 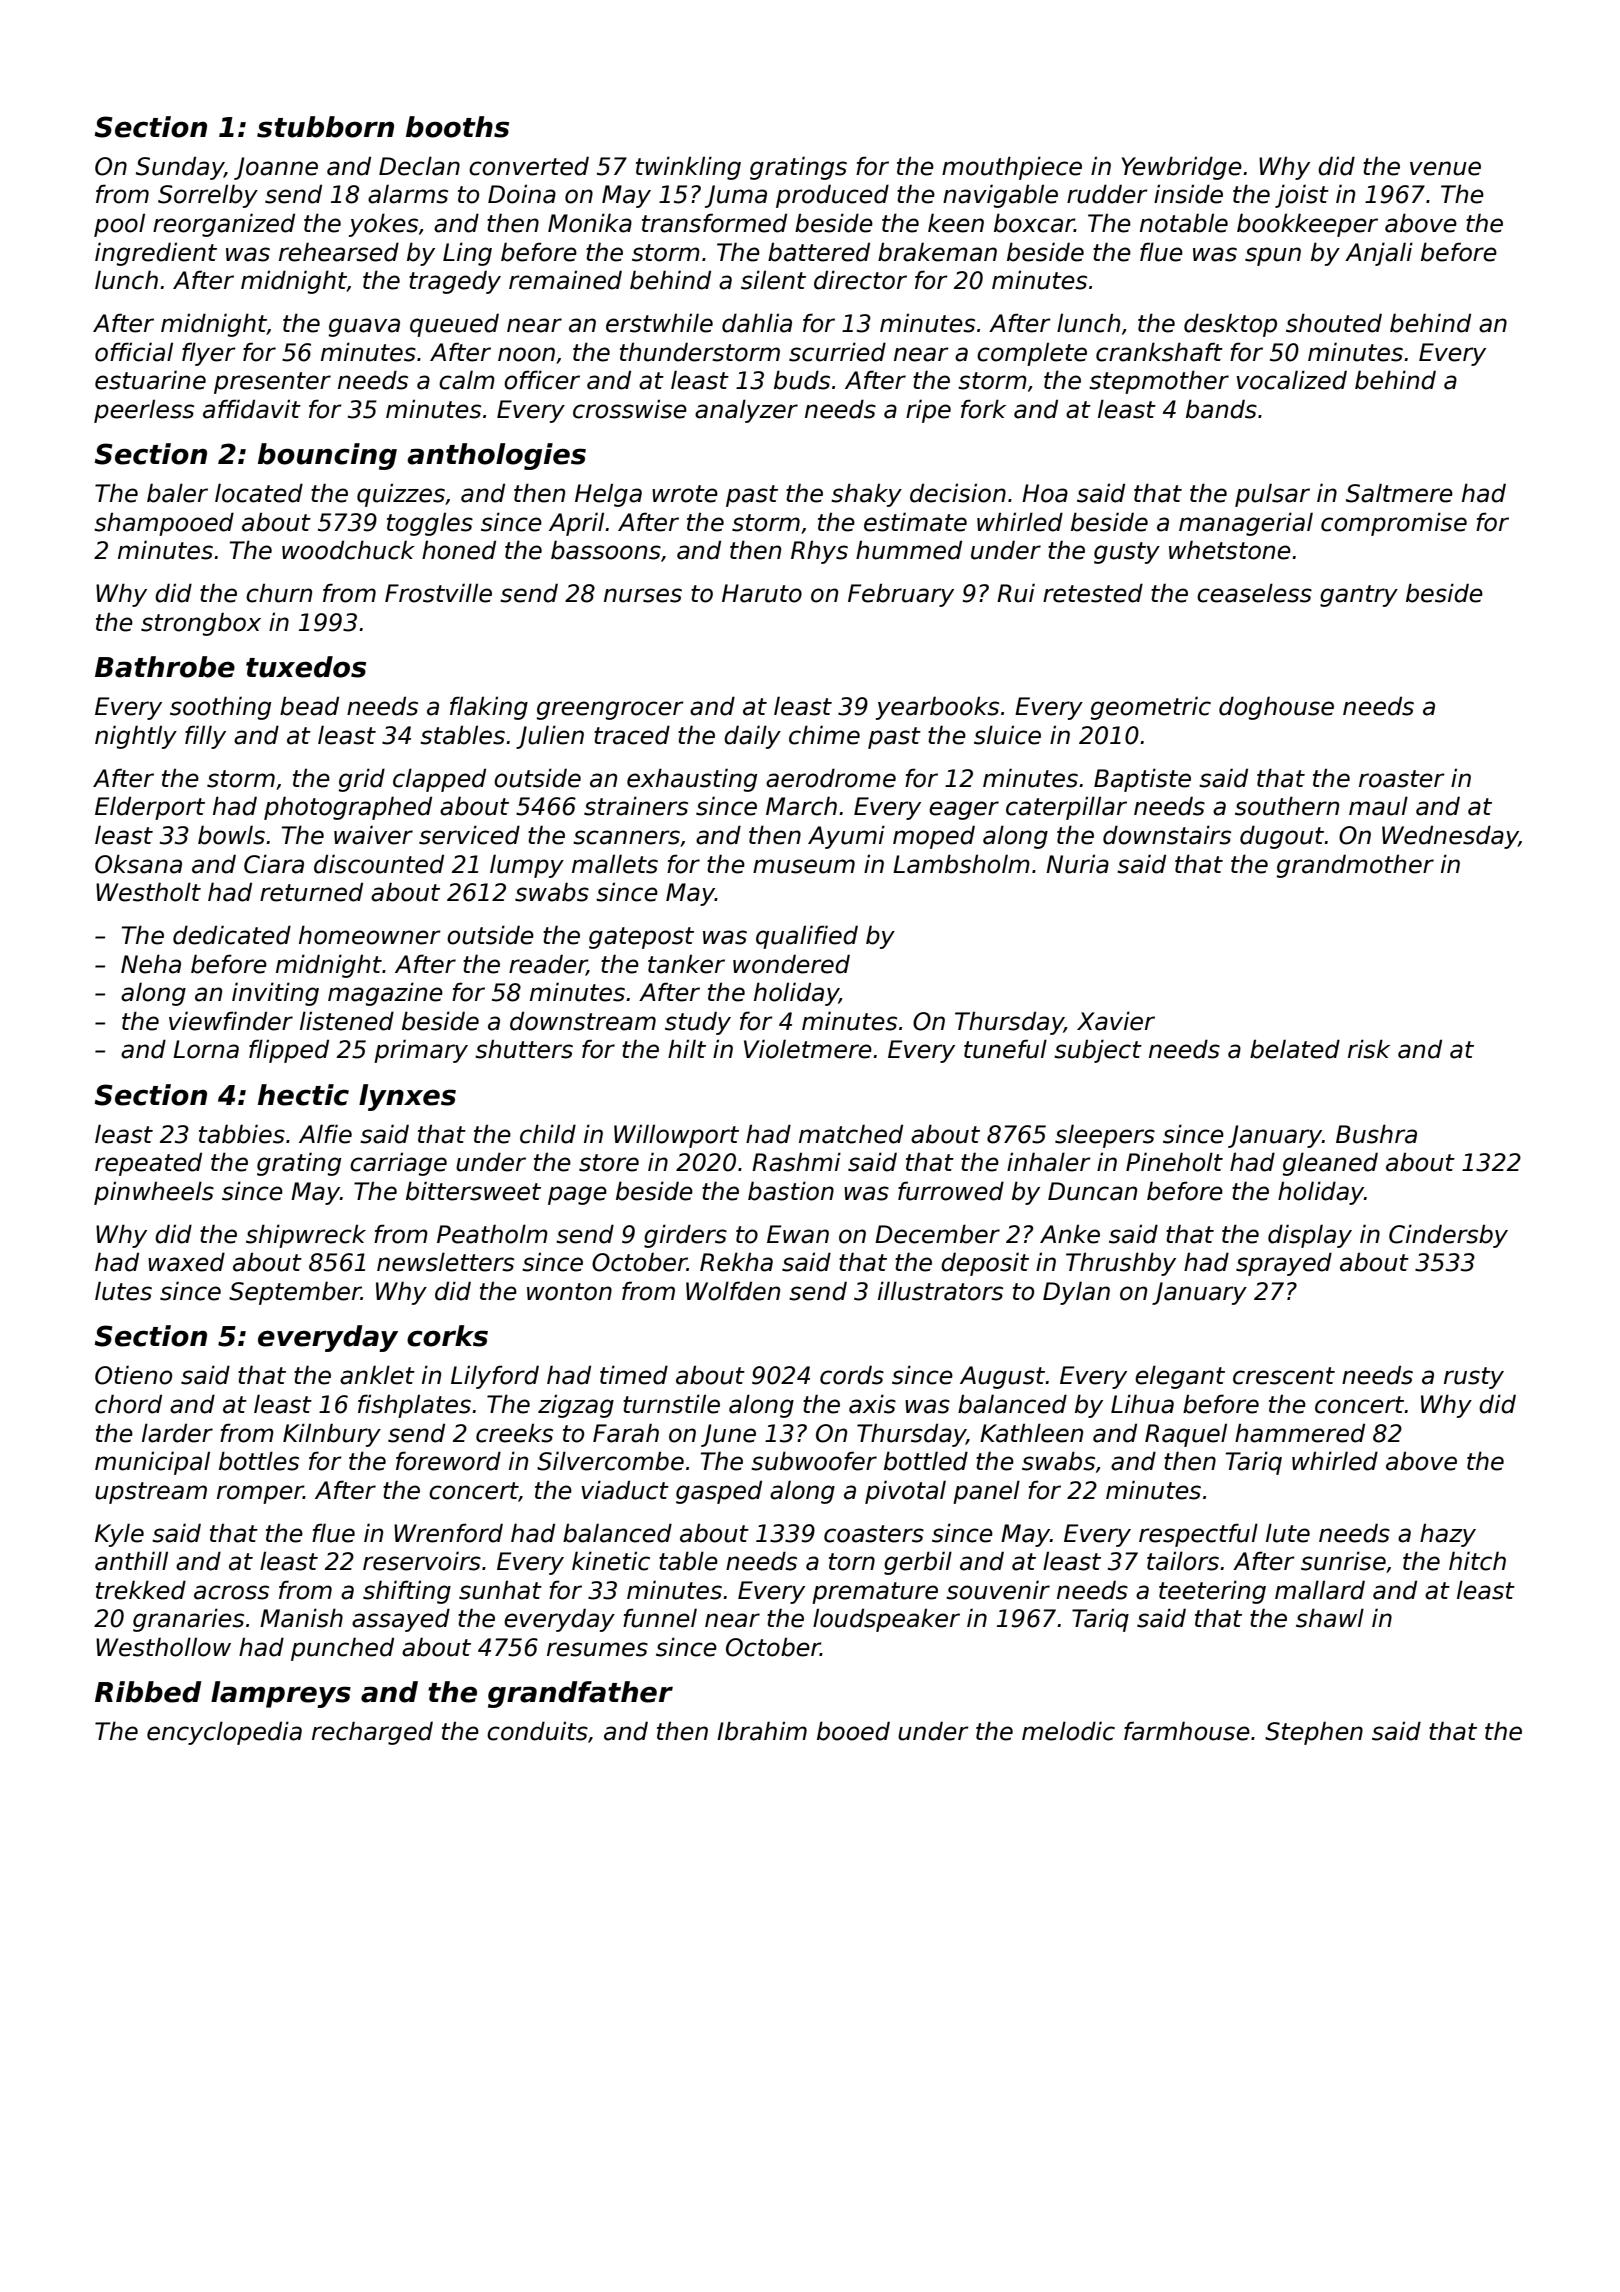 I want to click on Kilnbury, so click(x=332, y=1435).
